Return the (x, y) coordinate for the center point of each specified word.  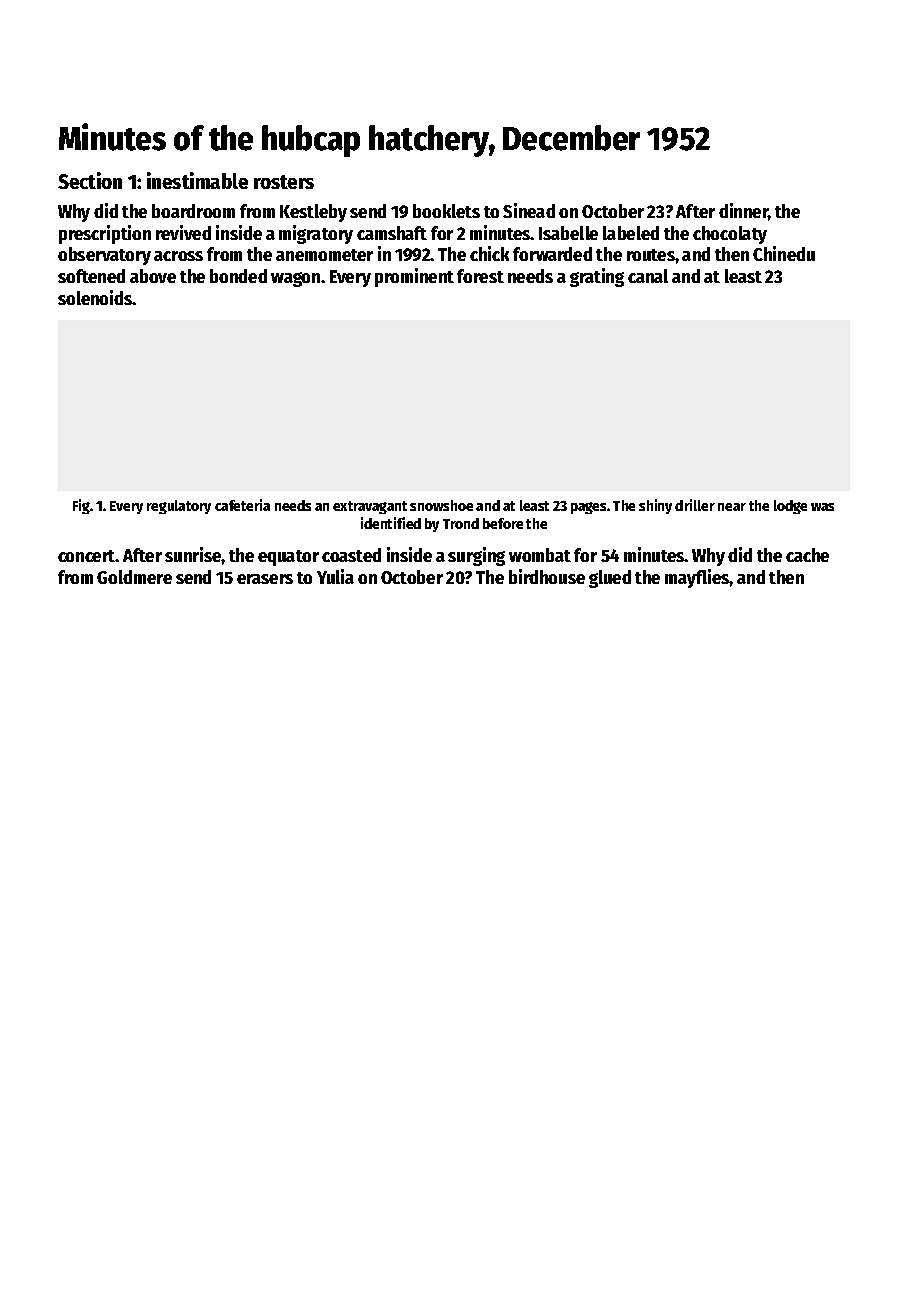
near (732, 507)
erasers (265, 579)
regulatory (179, 507)
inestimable (197, 180)
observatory (104, 256)
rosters (284, 182)
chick (489, 253)
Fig (81, 506)
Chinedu (784, 253)
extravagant (370, 507)
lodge (790, 507)
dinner (744, 212)
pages (588, 508)
